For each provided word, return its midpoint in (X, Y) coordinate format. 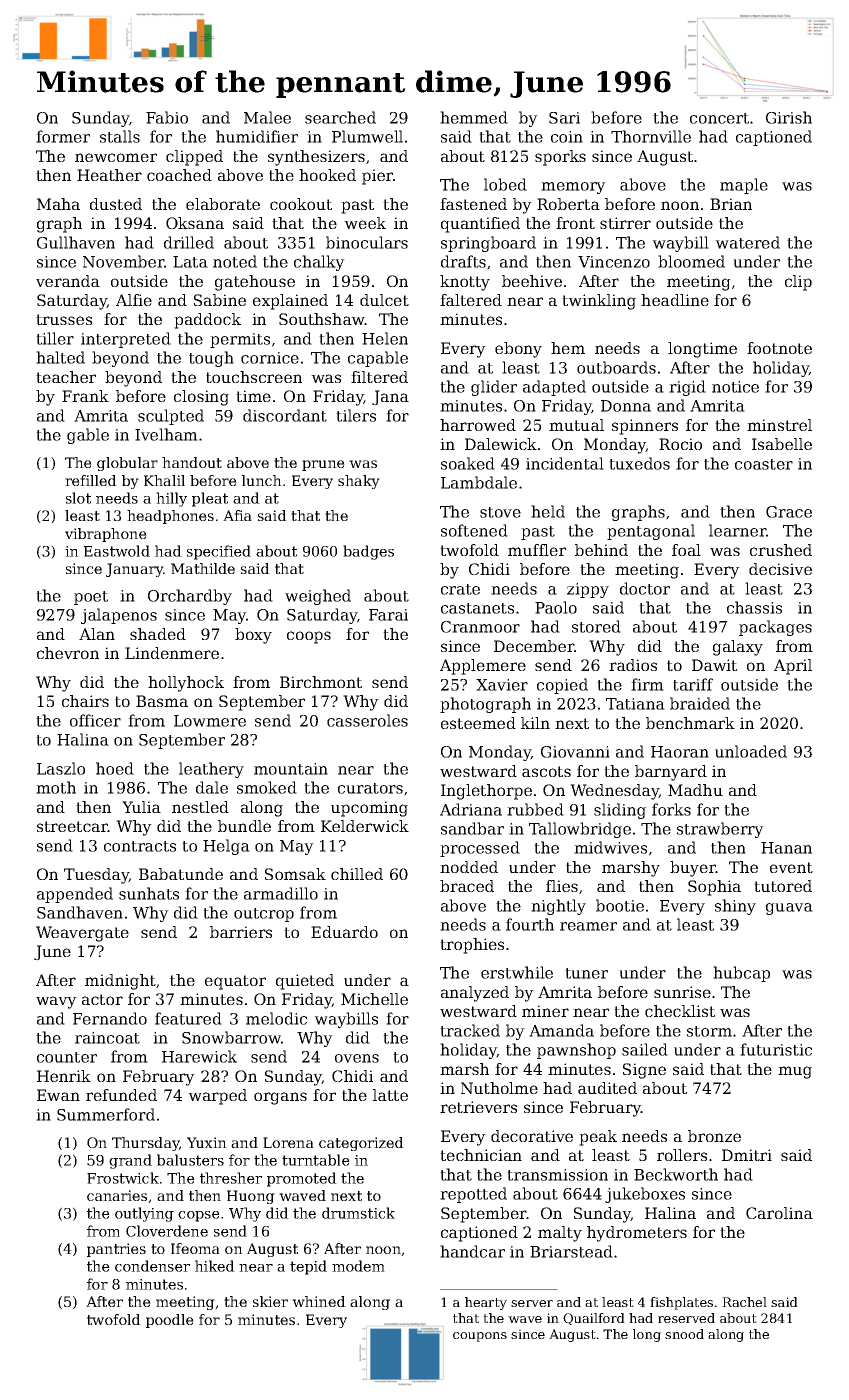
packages (775, 628)
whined (319, 1301)
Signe (644, 1071)
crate (460, 589)
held (548, 511)
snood (684, 1334)
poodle (170, 1321)
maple (744, 186)
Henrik (64, 1076)
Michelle (374, 999)
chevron (68, 653)
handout (192, 462)
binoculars (367, 242)
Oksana (195, 223)
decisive (780, 569)
